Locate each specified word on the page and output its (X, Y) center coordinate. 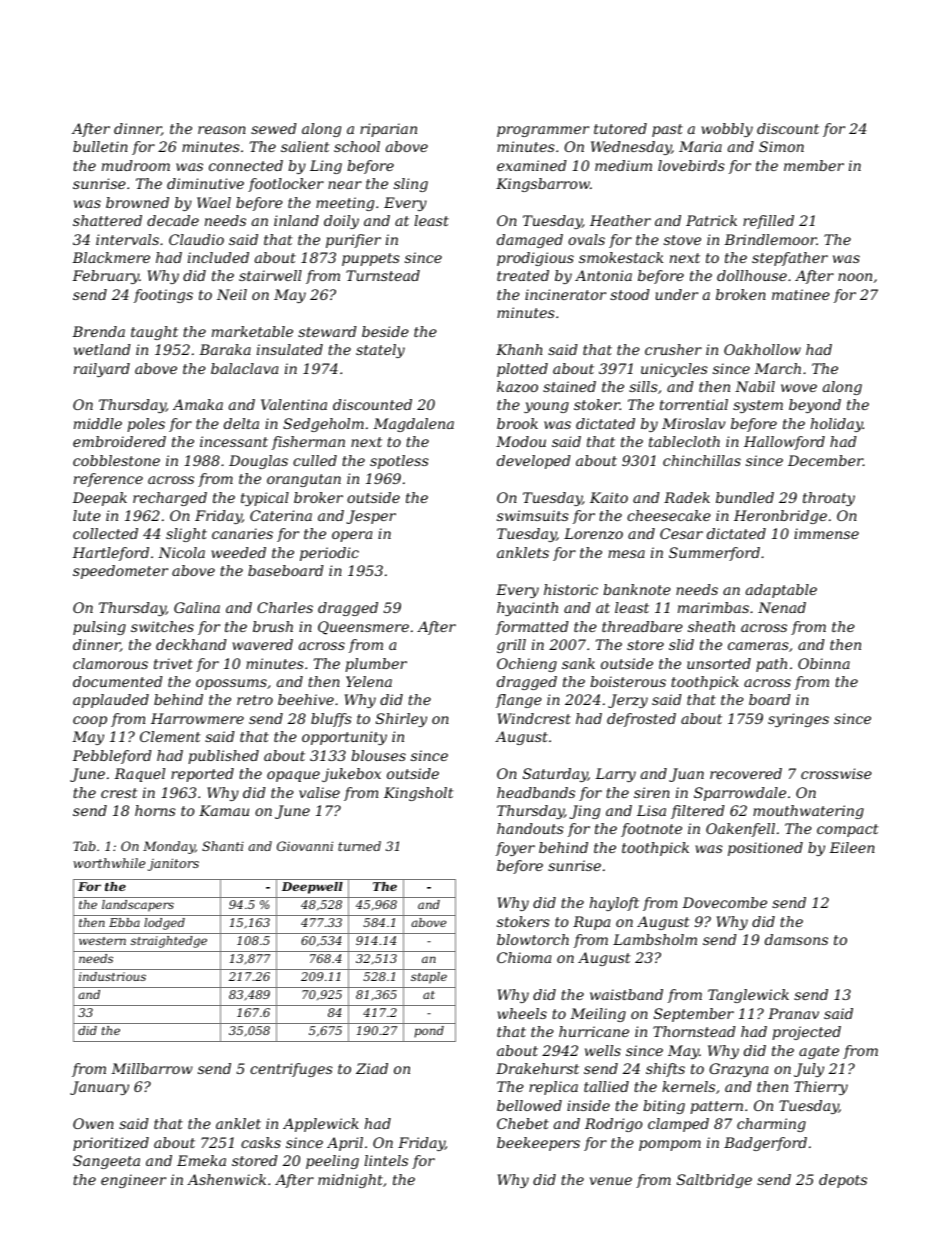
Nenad (782, 607)
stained (569, 386)
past (667, 130)
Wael (214, 202)
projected (806, 1033)
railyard (102, 370)
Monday (169, 847)
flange (519, 701)
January (99, 1088)
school (357, 146)
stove (682, 240)
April (345, 1144)
